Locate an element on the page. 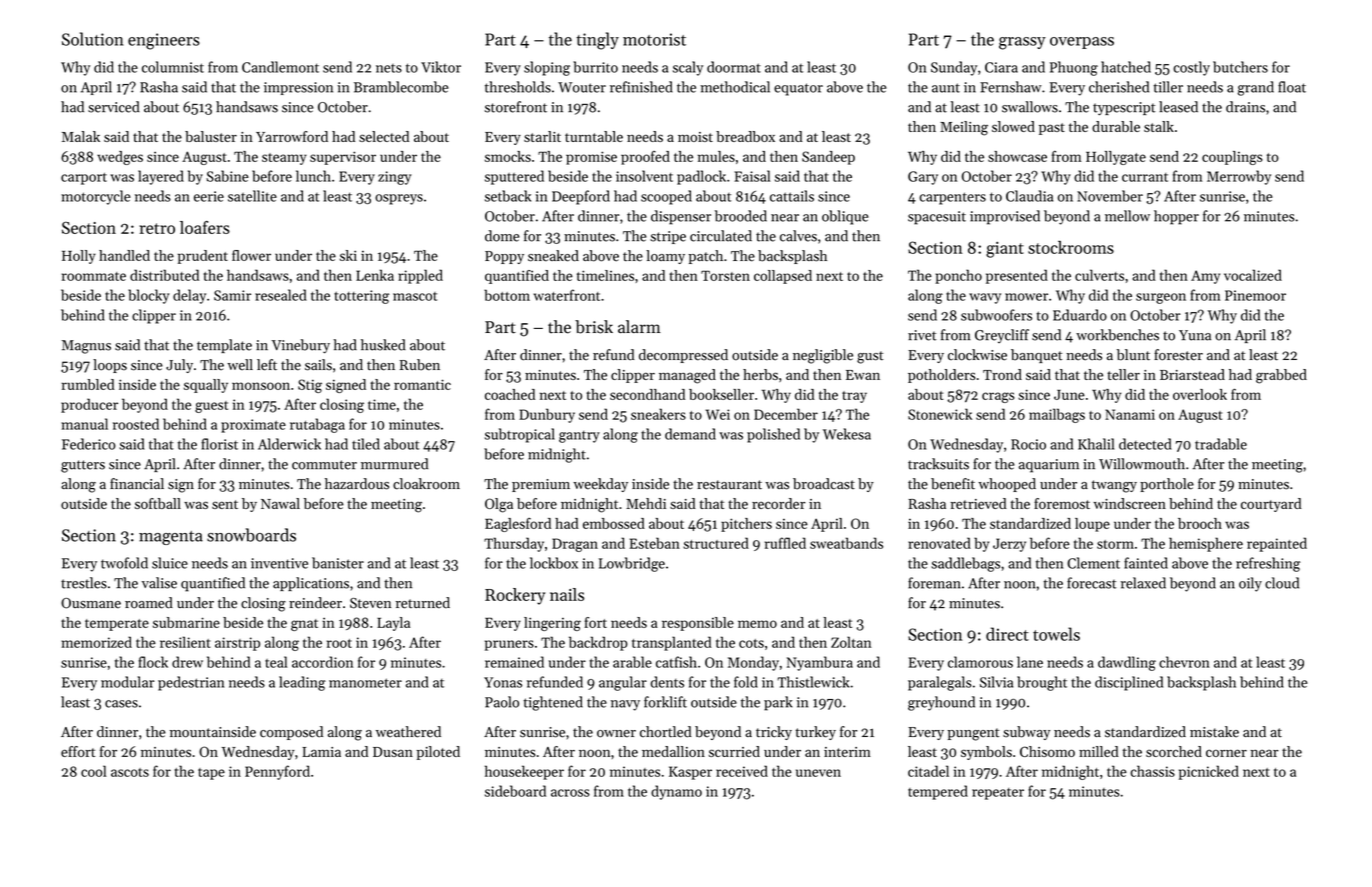 The height and width of the page is (887, 1372). columnist is located at coordinates (173, 67).
